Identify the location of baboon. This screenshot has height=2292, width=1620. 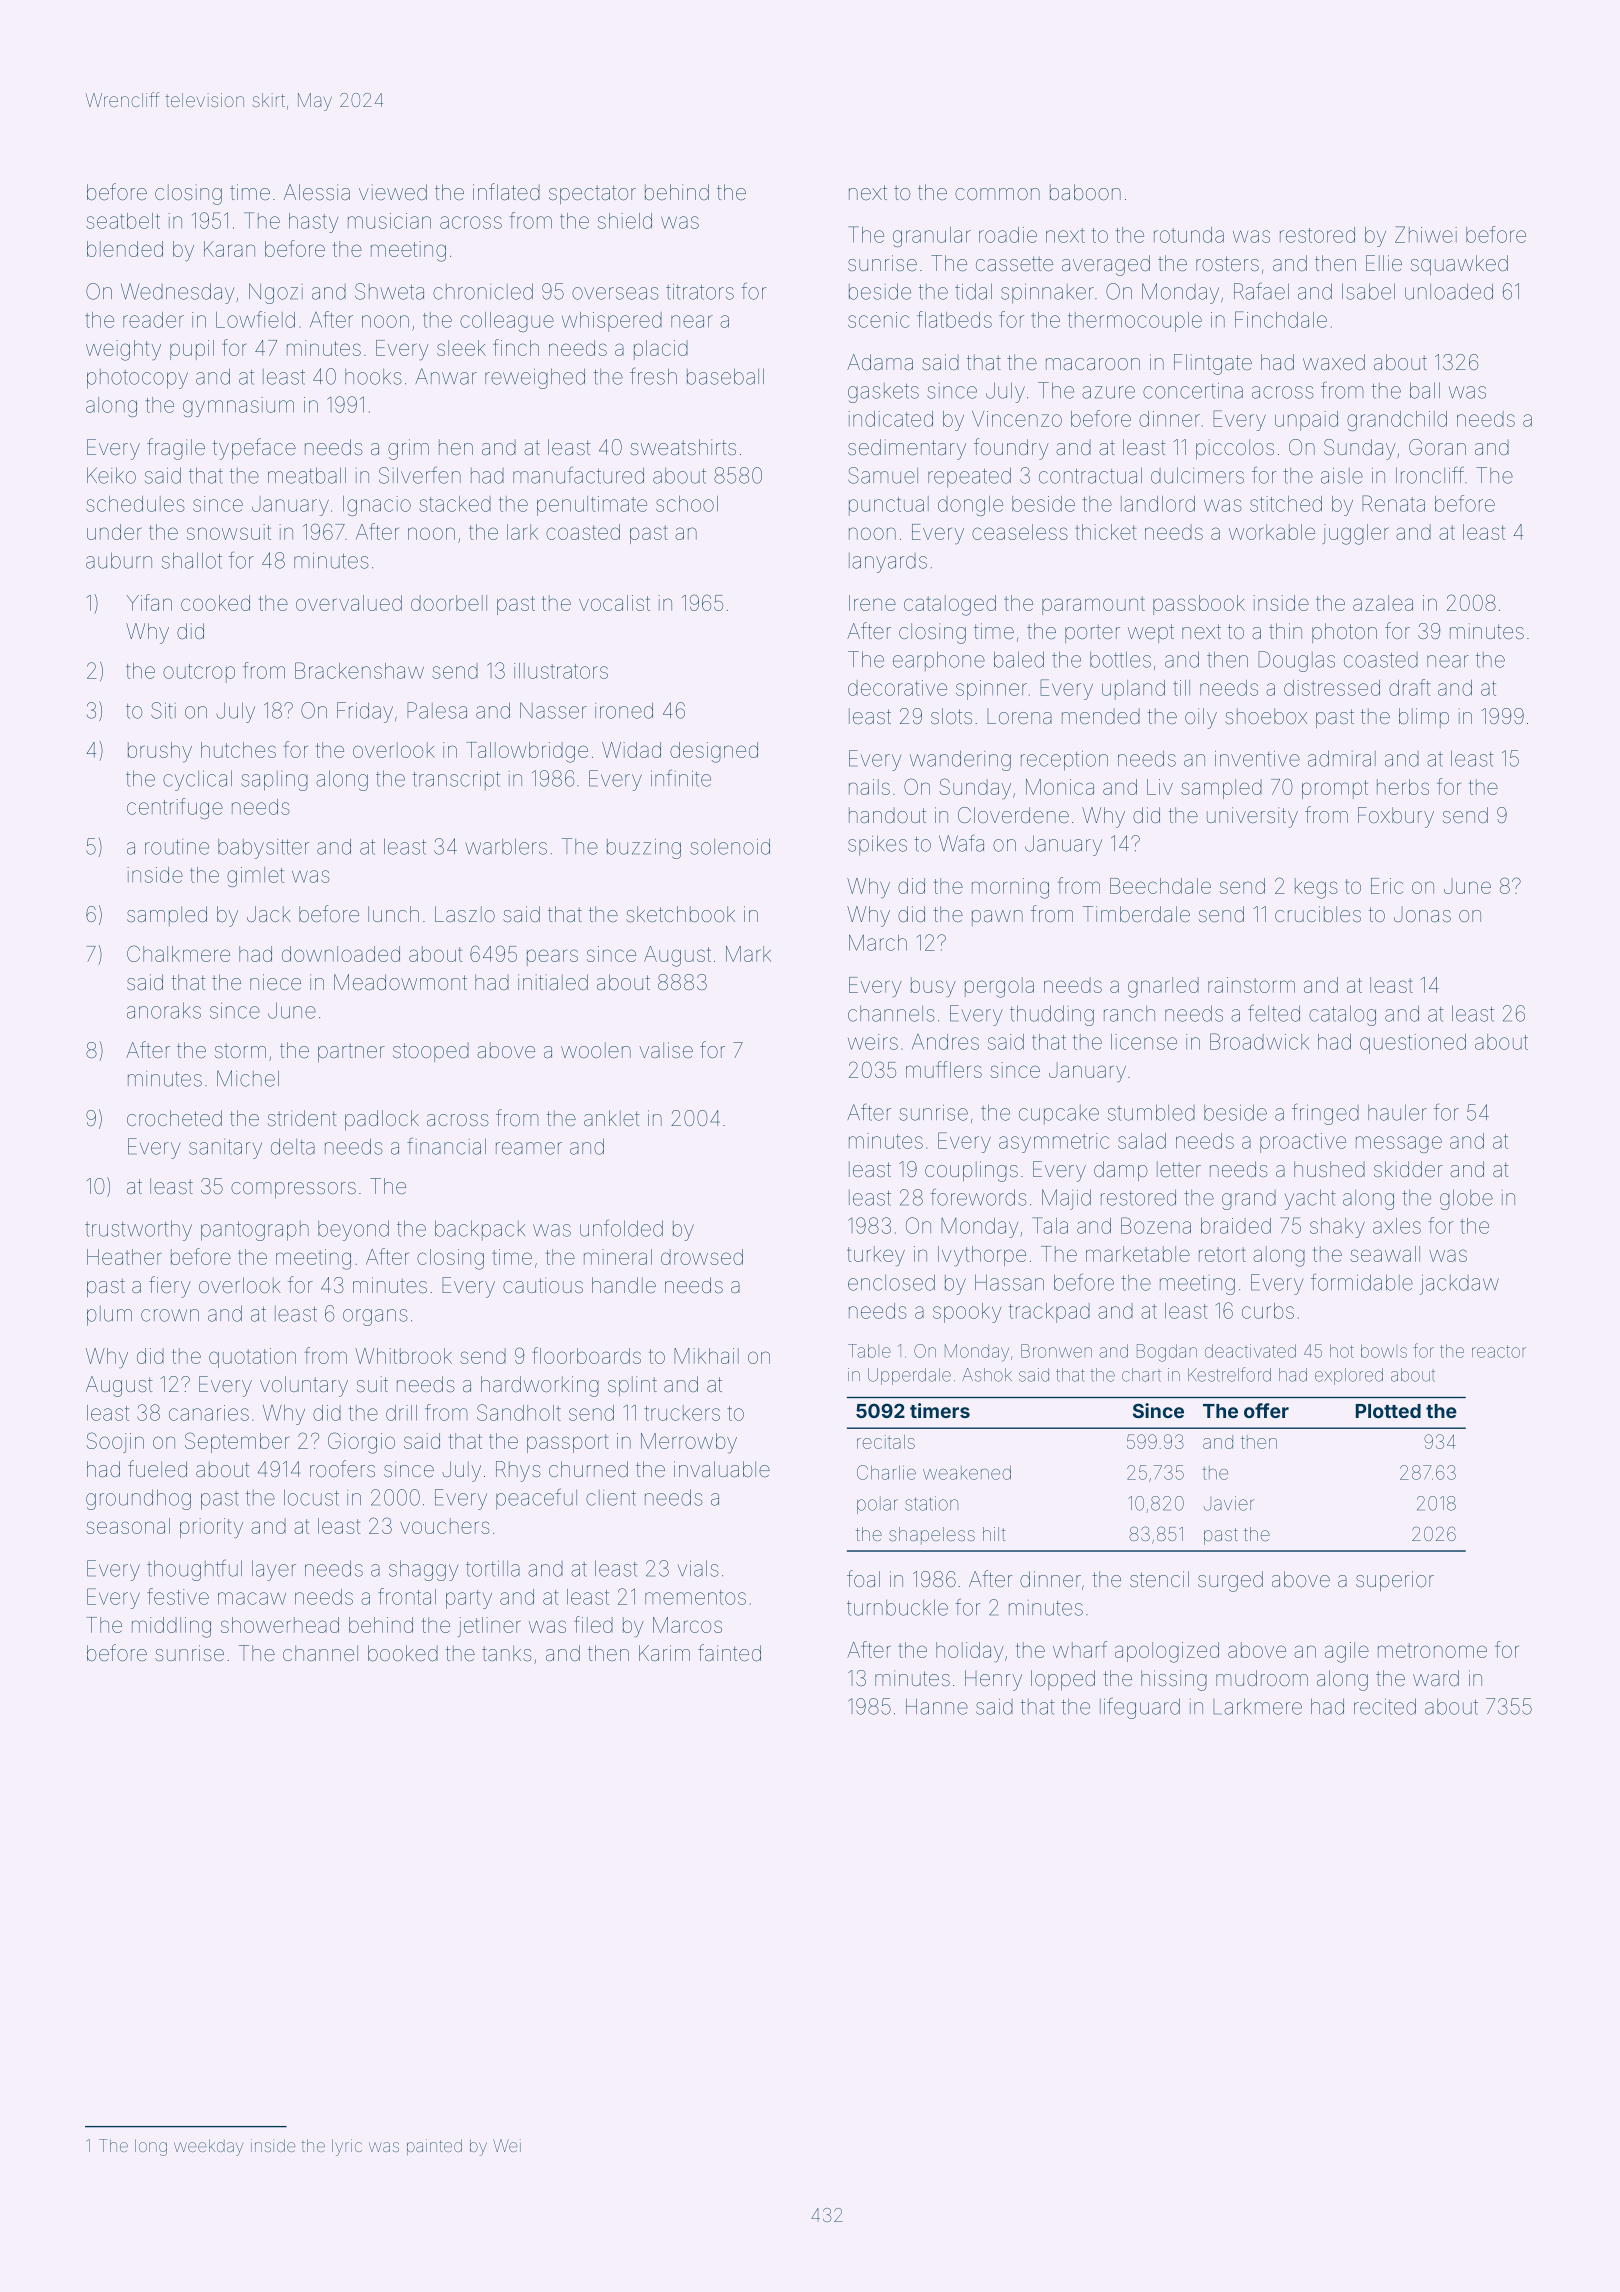
(1085, 192).
